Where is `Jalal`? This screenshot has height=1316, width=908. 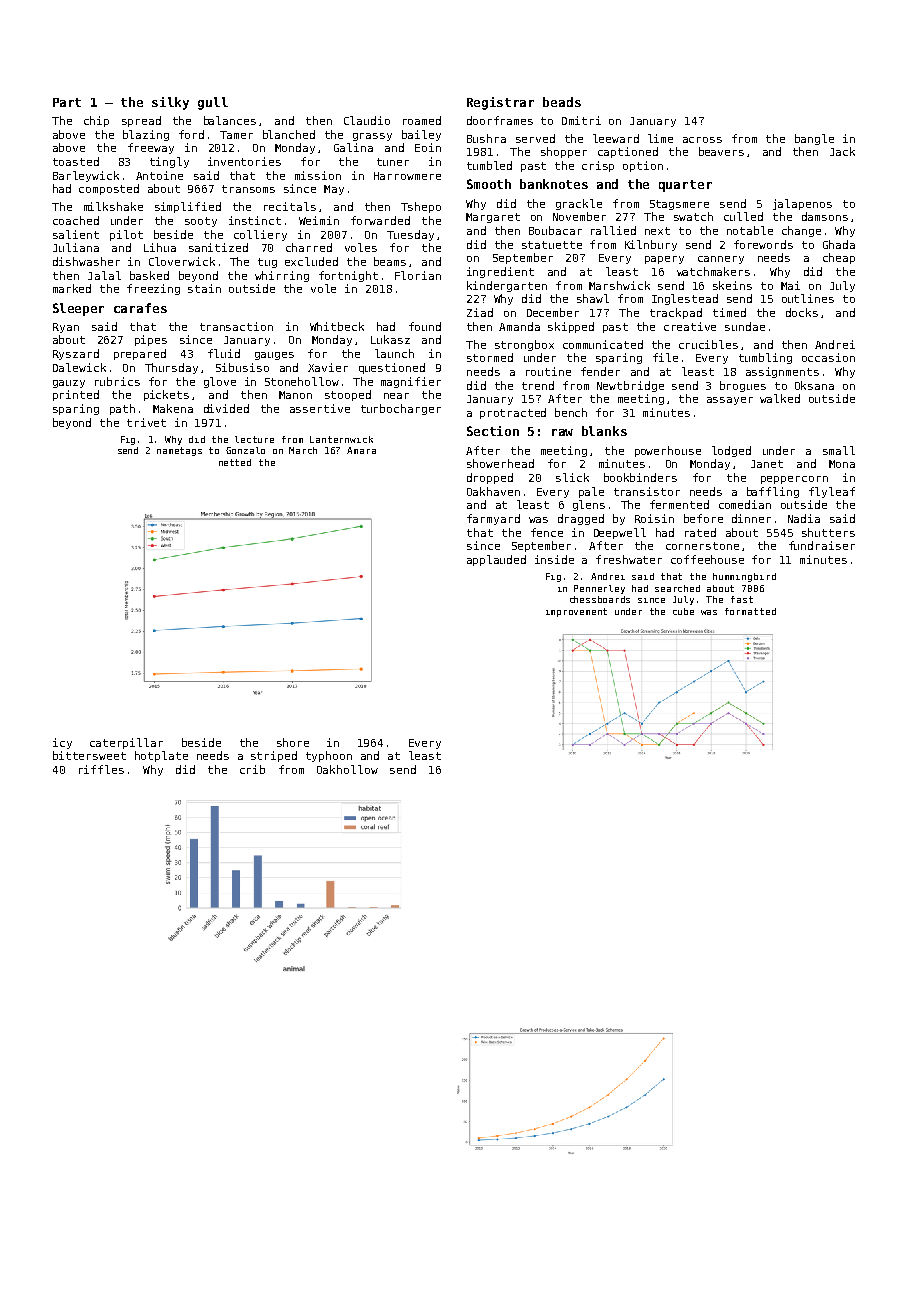
Jalal is located at coordinates (104, 275).
